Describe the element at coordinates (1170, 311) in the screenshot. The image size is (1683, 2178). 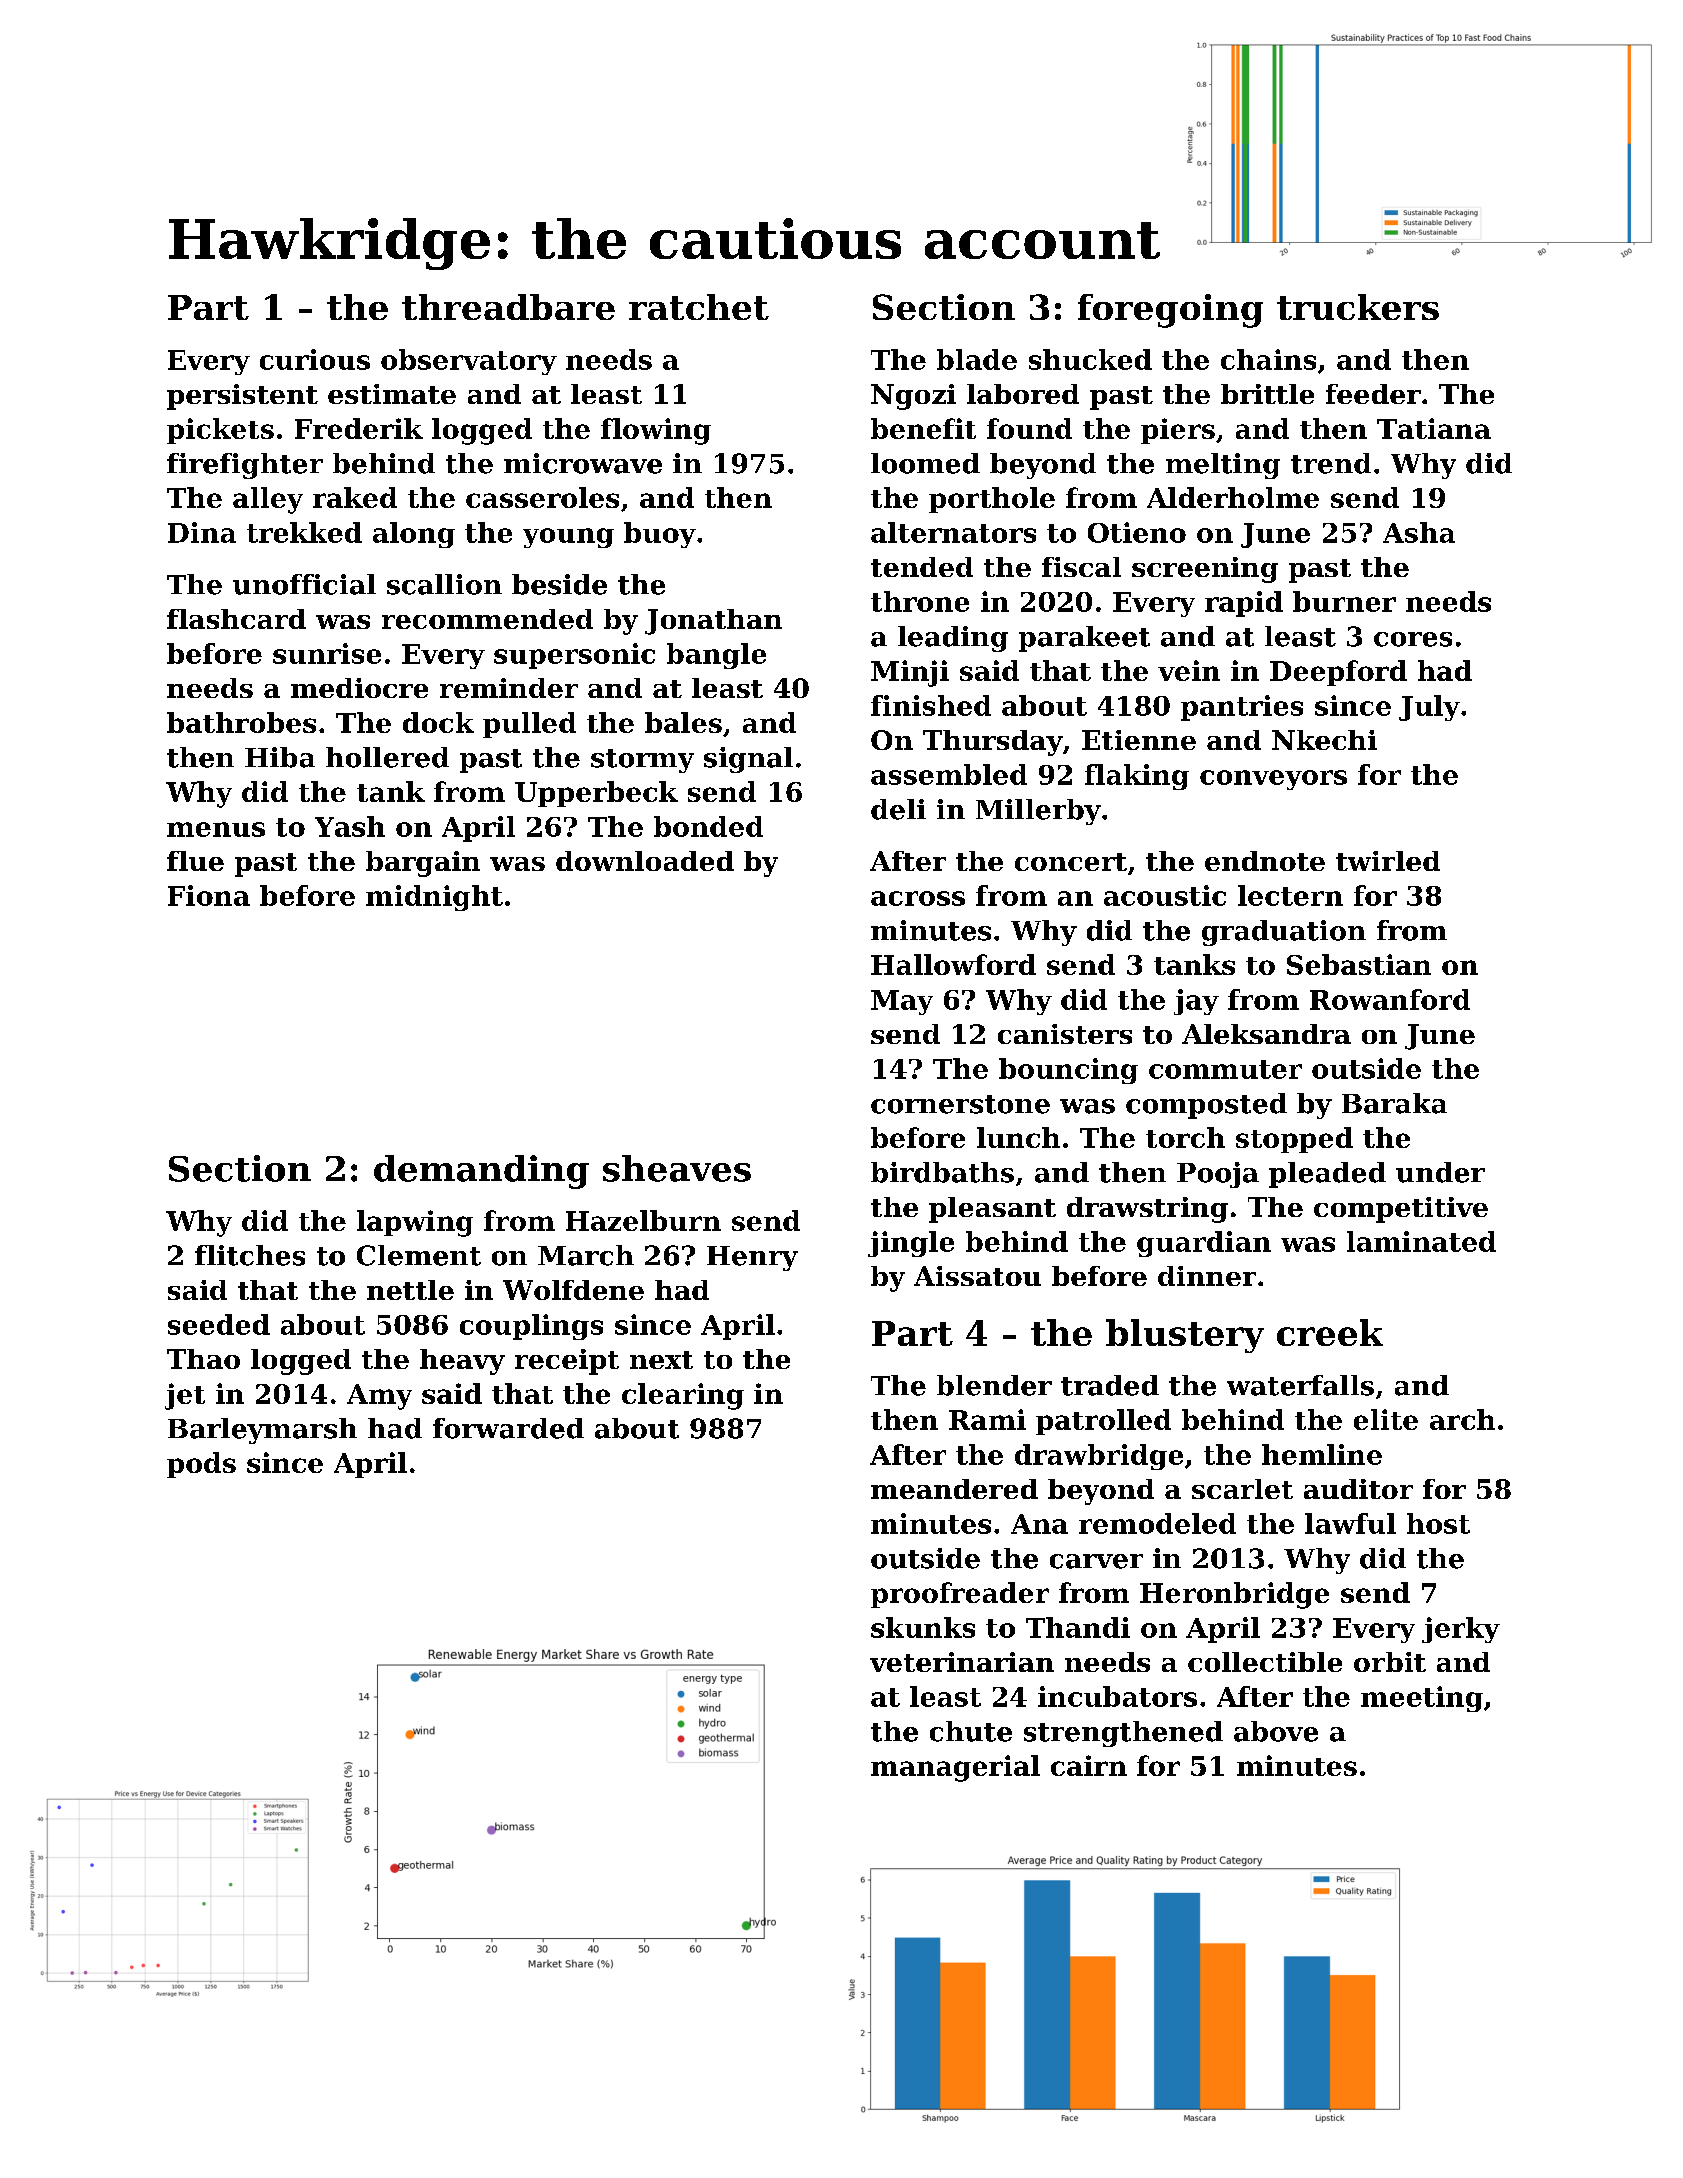
I see `foregoing` at that location.
